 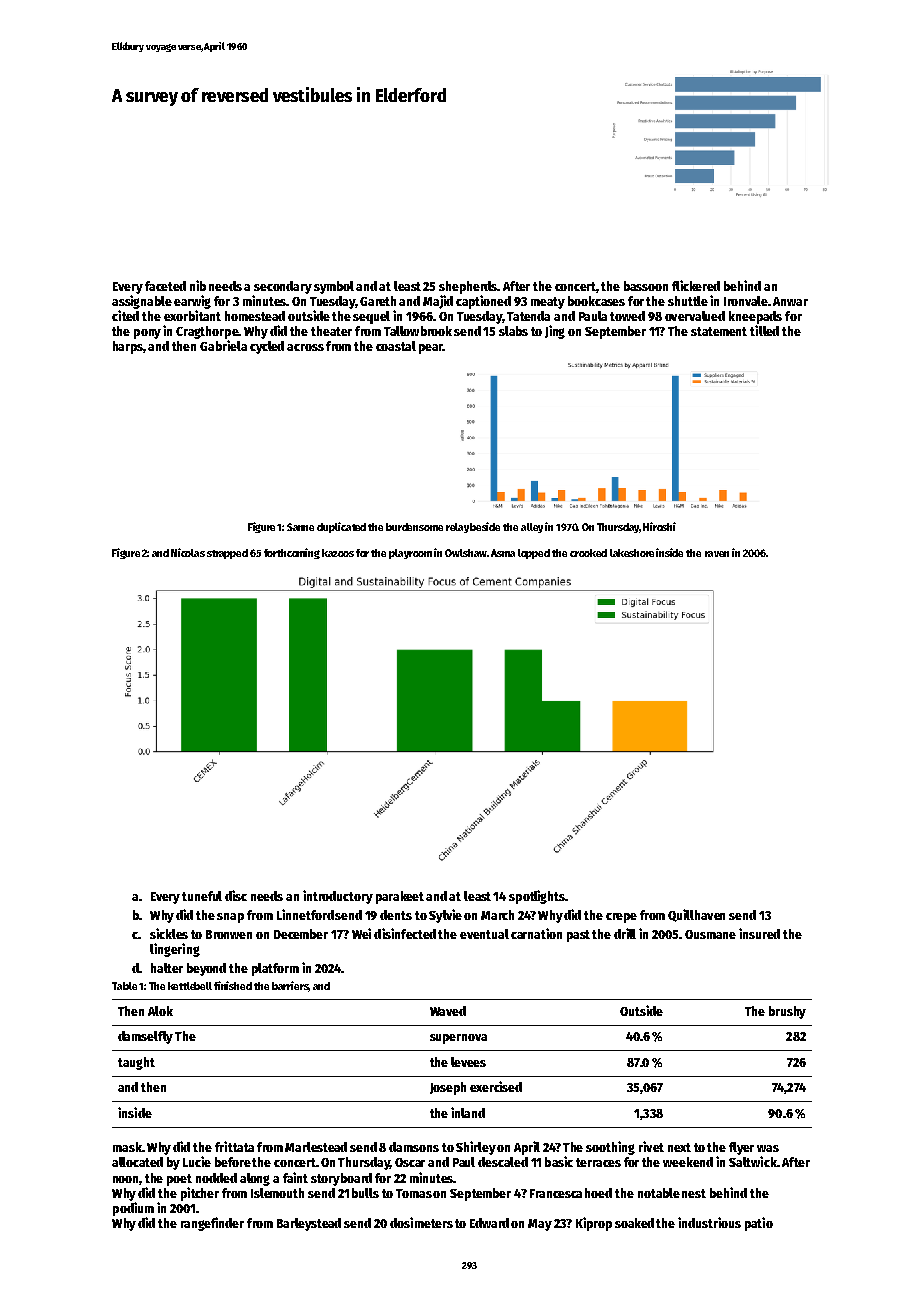 I want to click on playroom, so click(x=410, y=554).
